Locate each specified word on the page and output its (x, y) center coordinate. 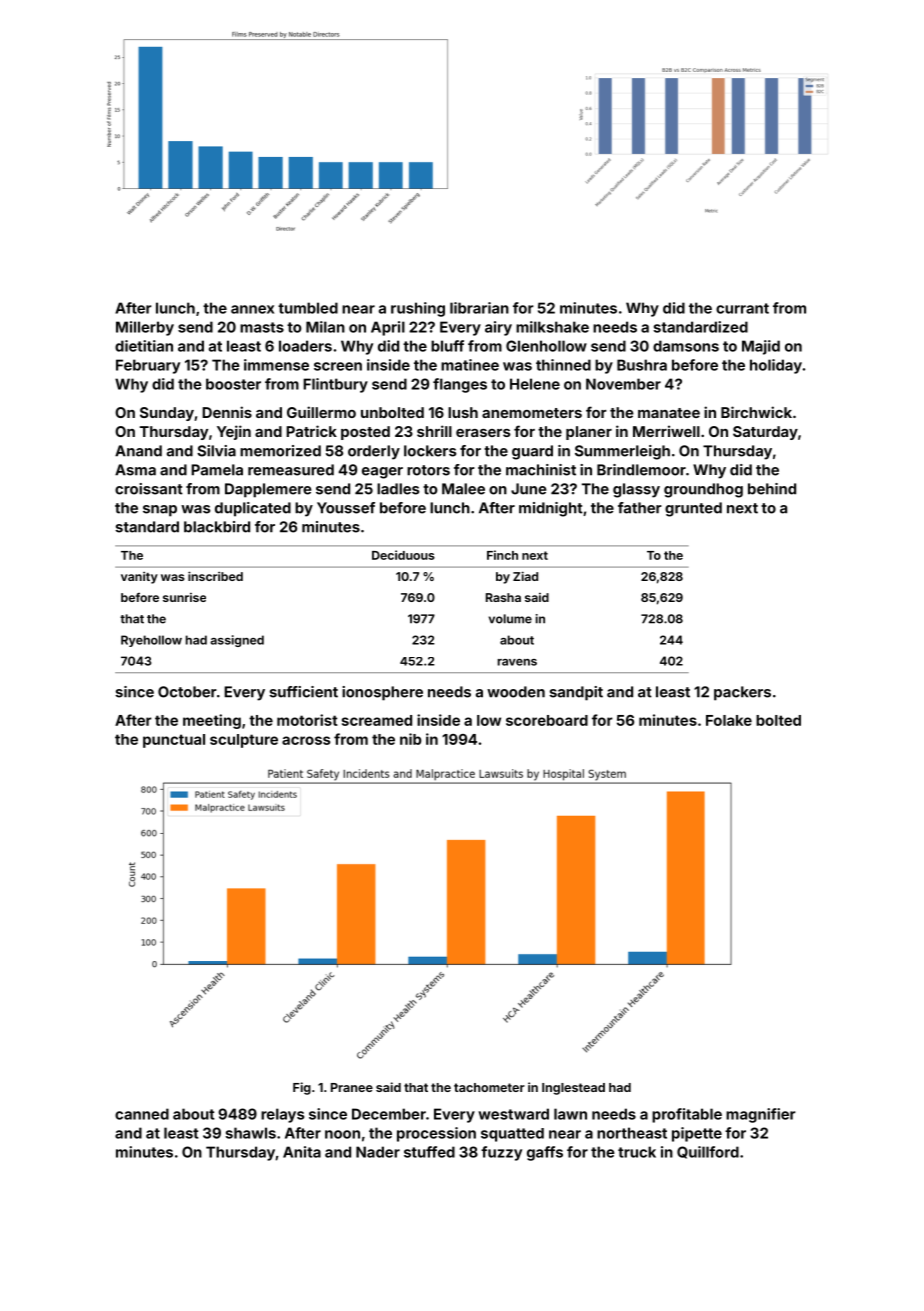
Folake (729, 720)
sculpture (244, 741)
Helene (535, 384)
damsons (686, 346)
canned (142, 1114)
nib (411, 739)
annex (252, 309)
